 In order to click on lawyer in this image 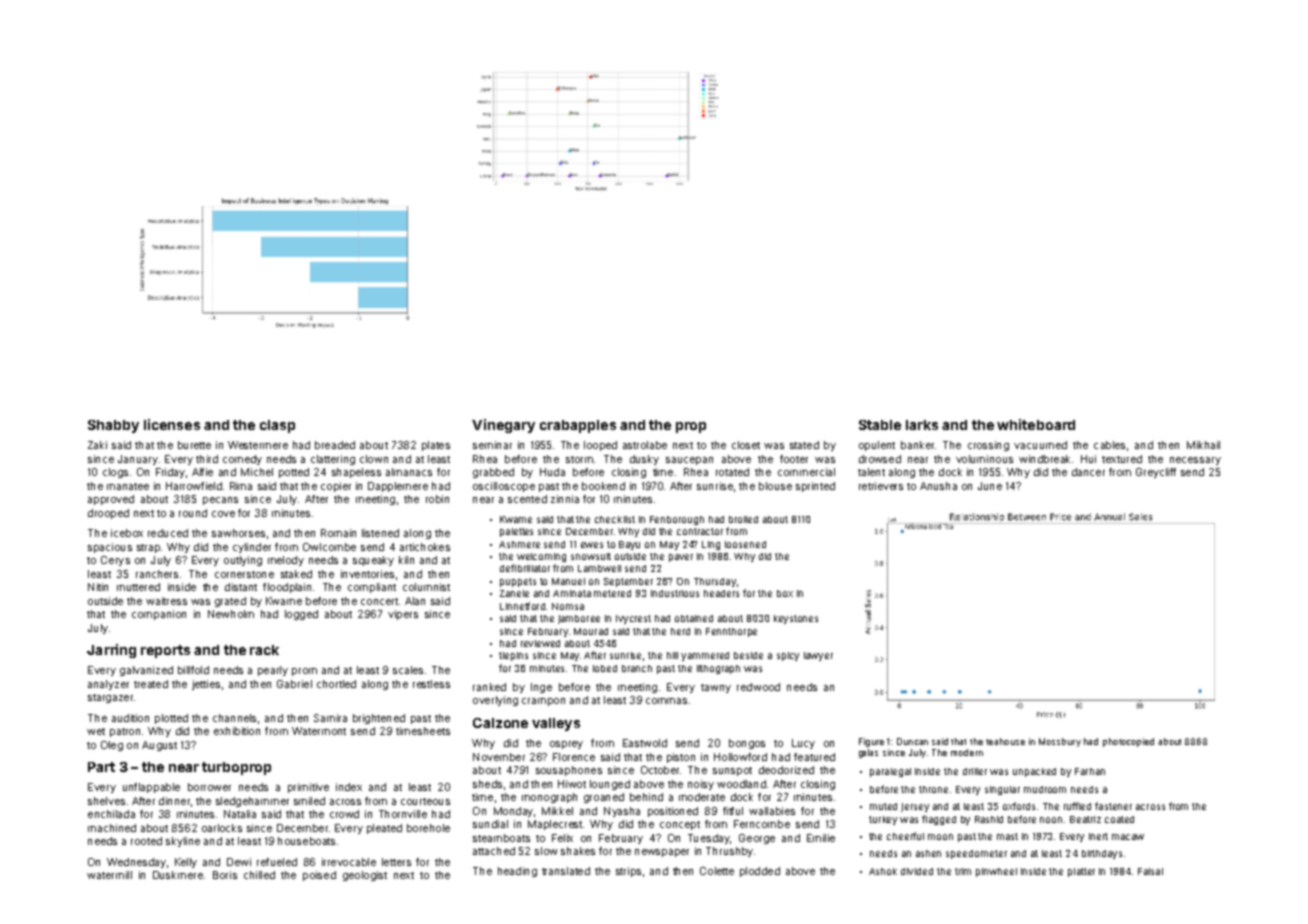, I will do `click(818, 656)`.
